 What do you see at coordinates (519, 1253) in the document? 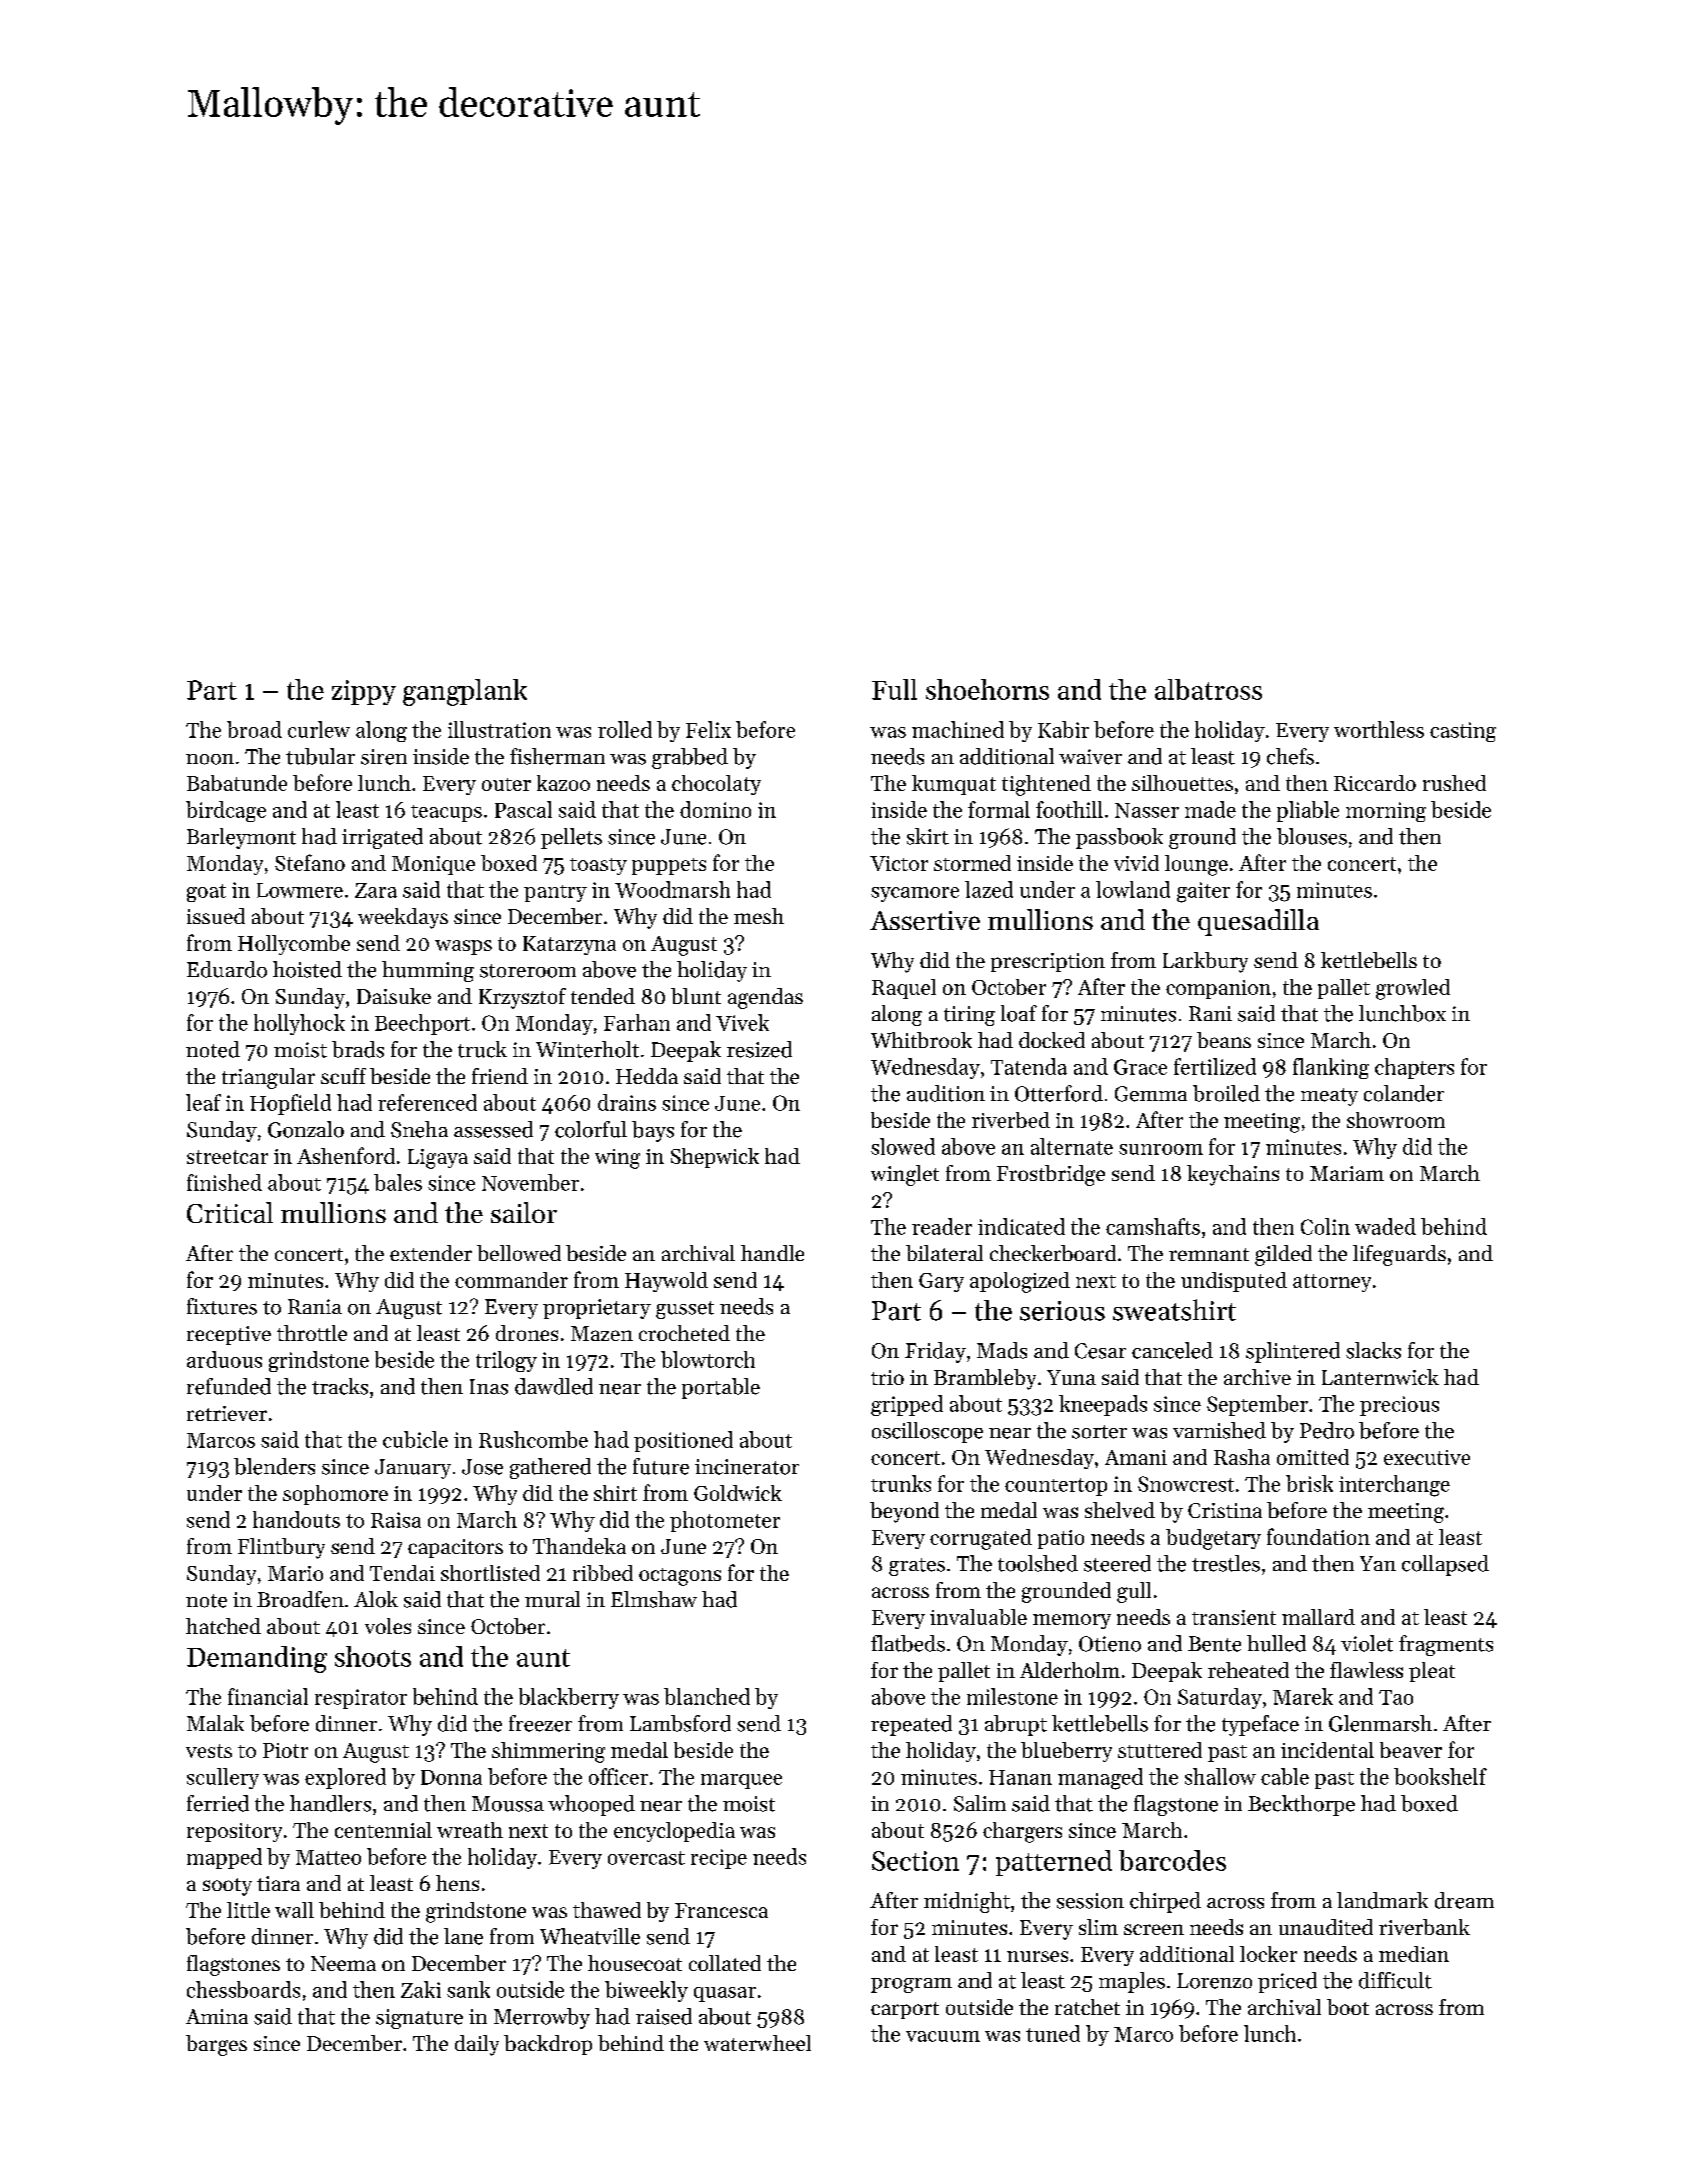
I see `bellowed` at bounding box center [519, 1253].
